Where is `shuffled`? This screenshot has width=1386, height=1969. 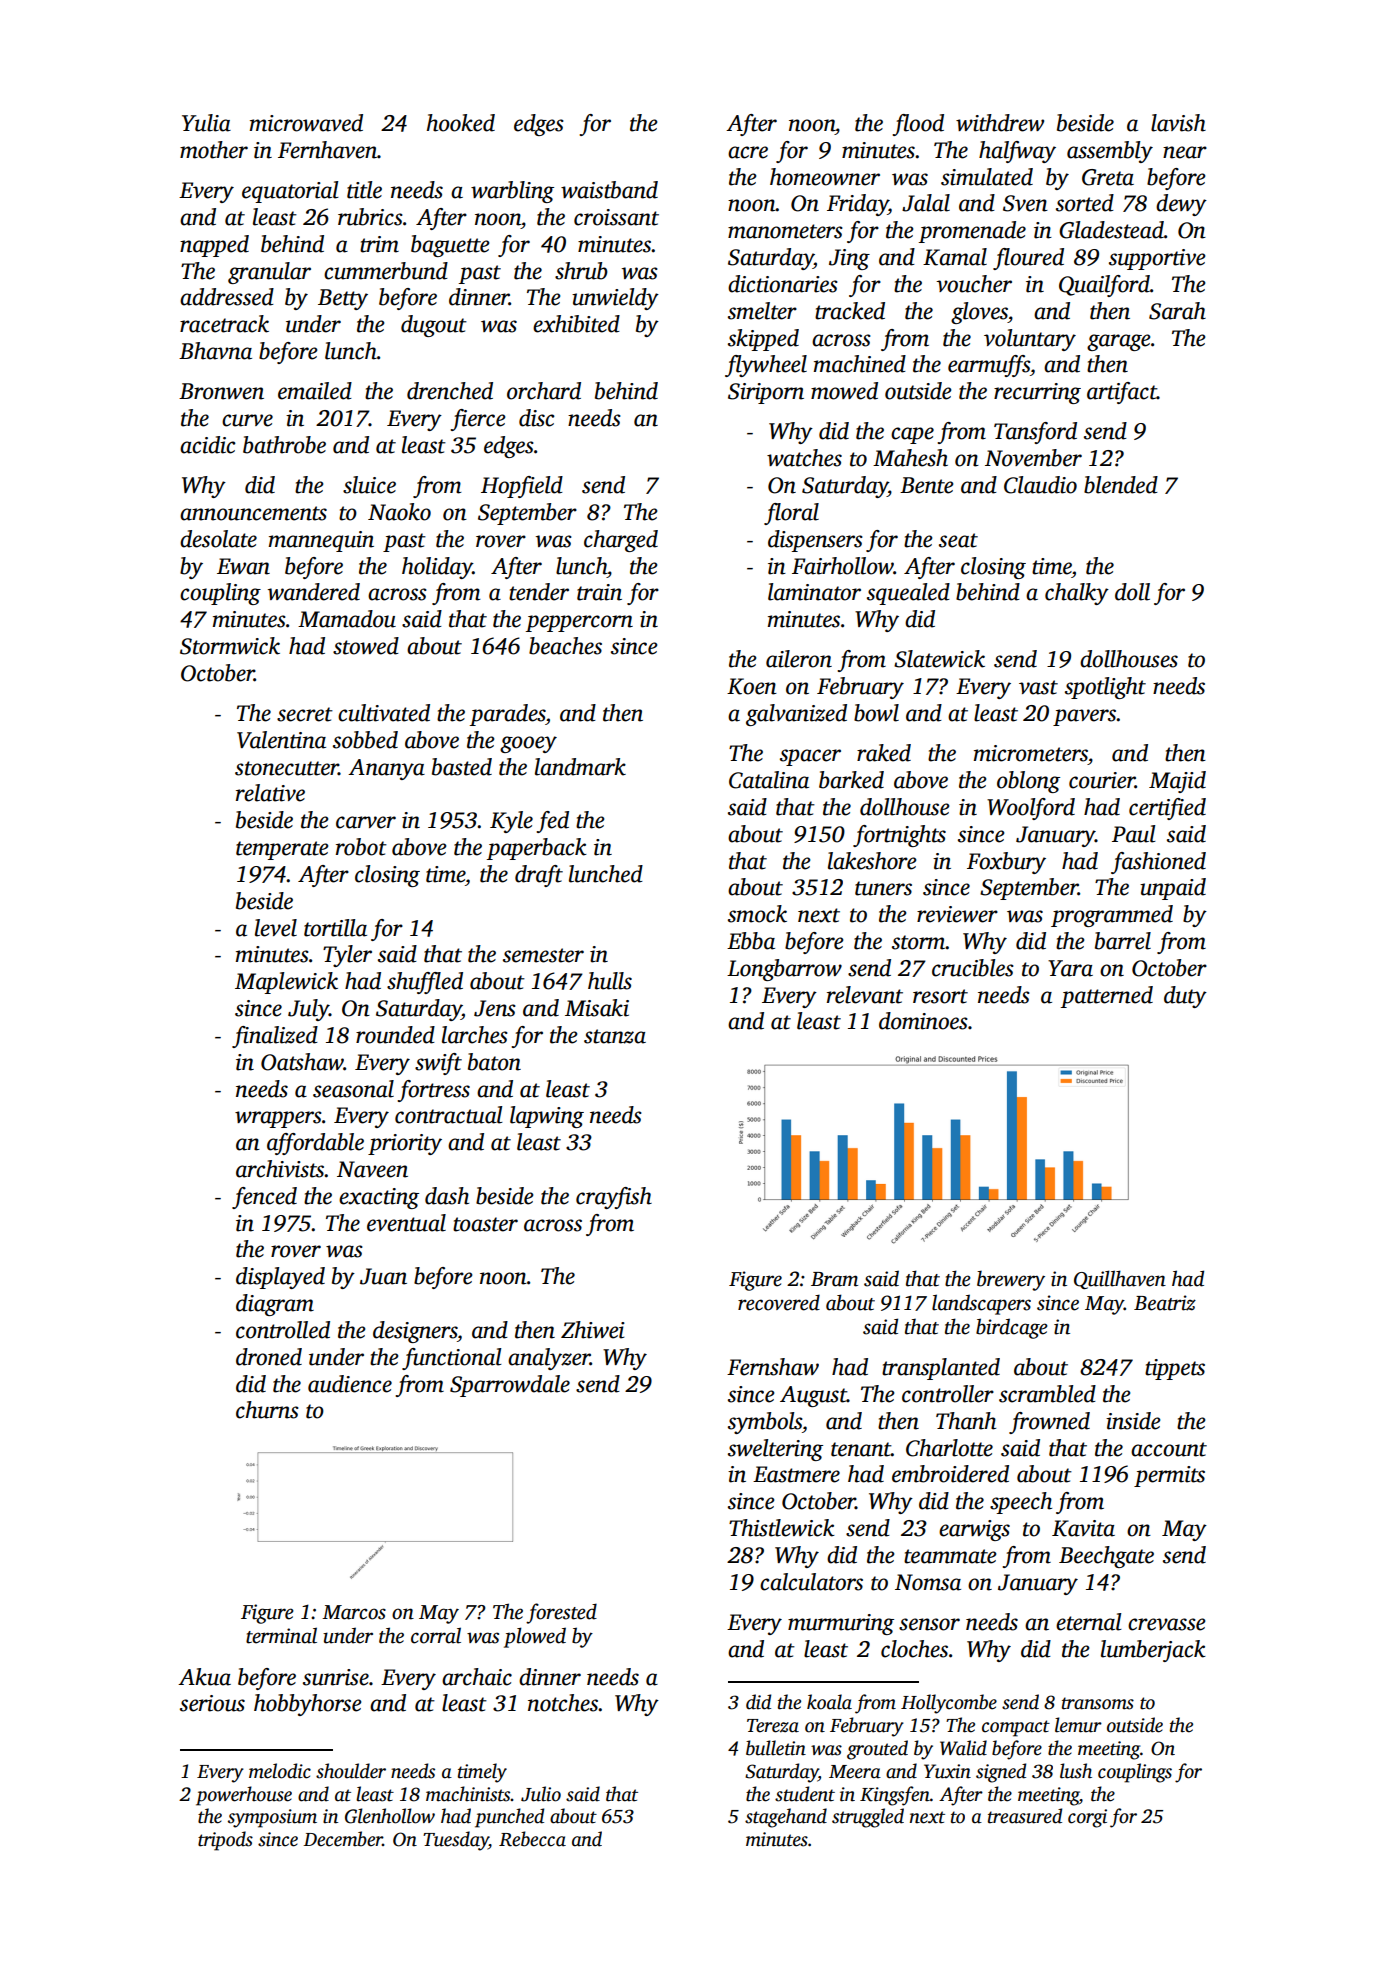
shuffled is located at coordinates (425, 983).
